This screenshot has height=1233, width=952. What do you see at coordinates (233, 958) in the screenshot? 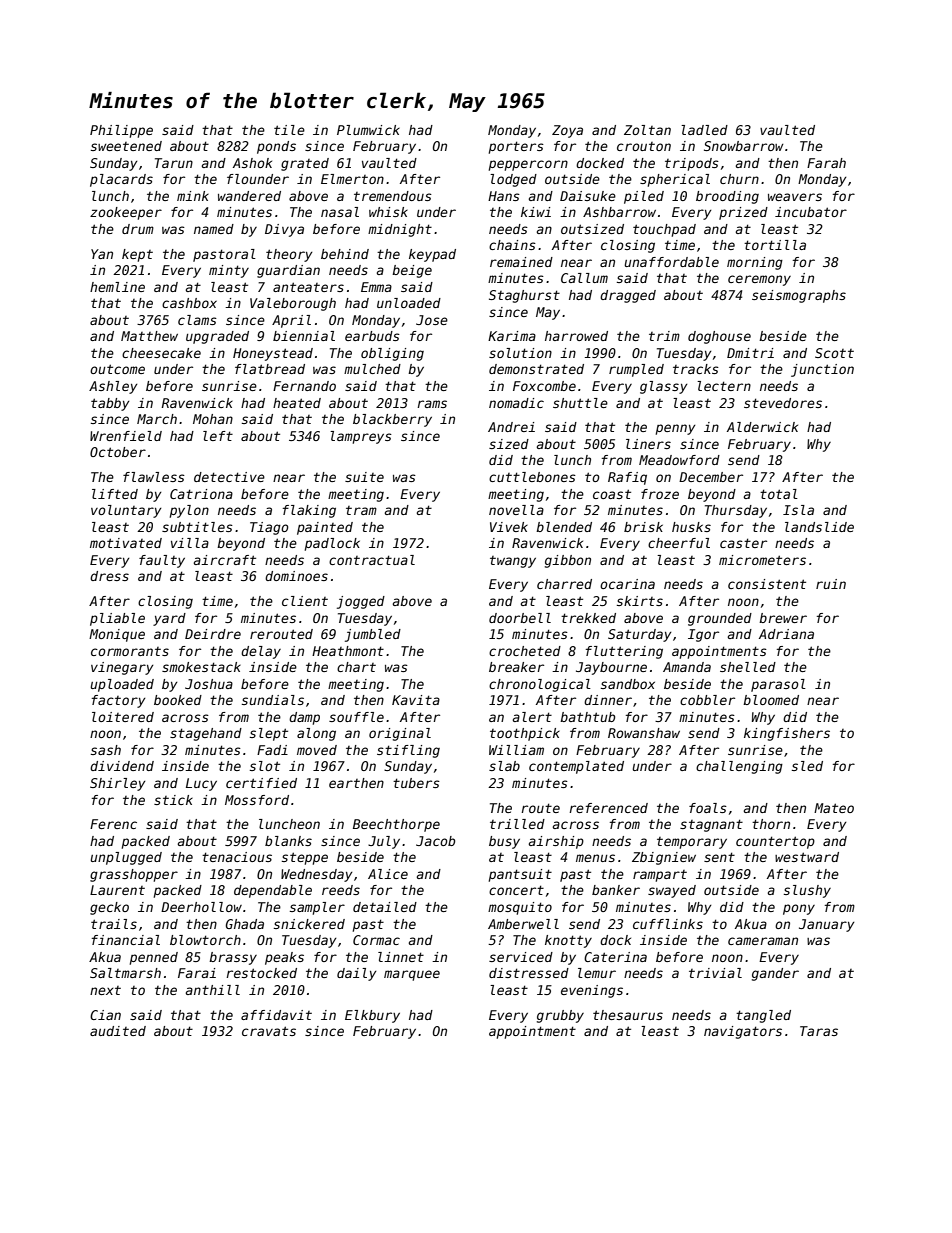
I see `brassy` at bounding box center [233, 958].
